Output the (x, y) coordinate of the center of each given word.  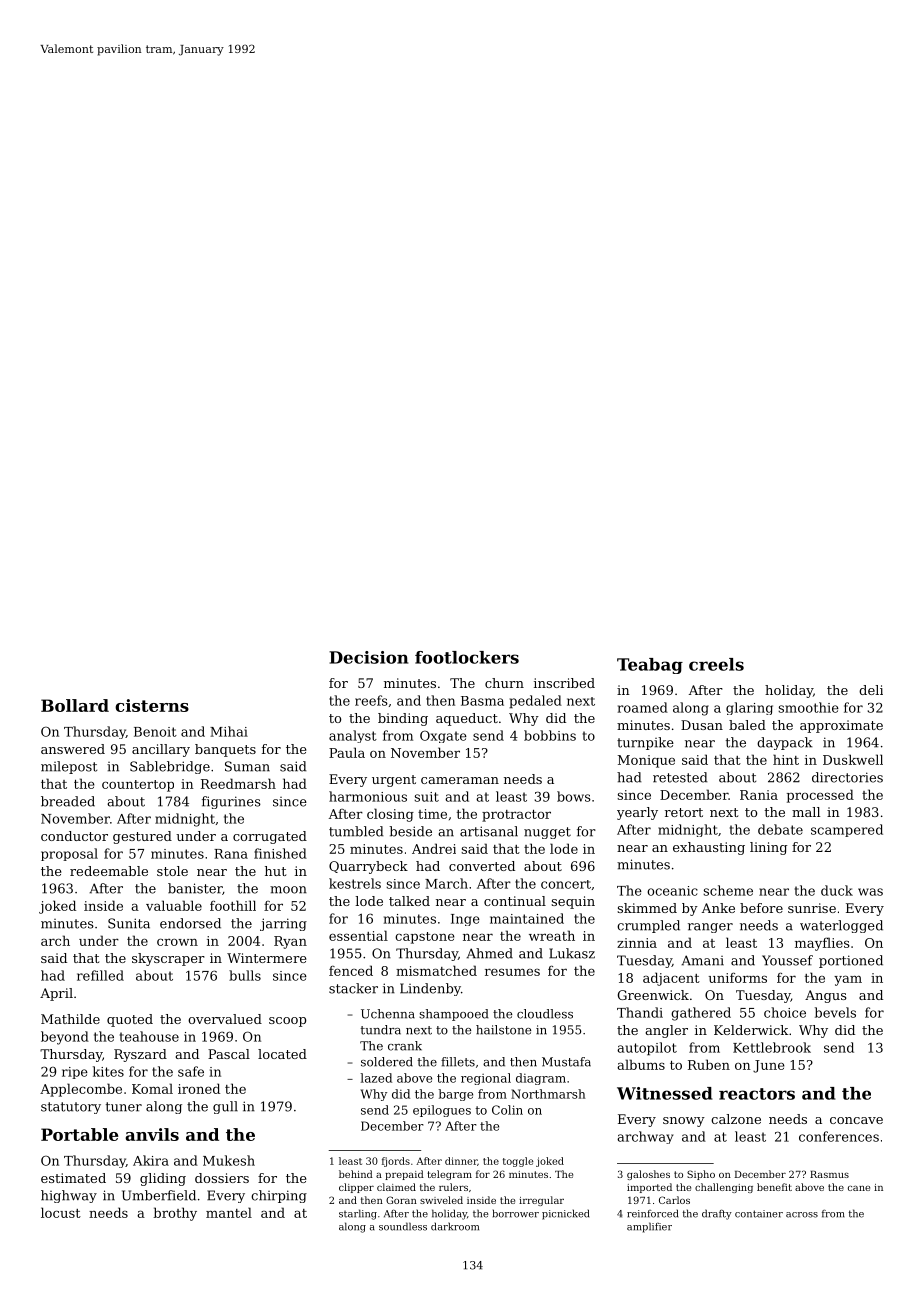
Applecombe (81, 1090)
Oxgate (443, 736)
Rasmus (829, 1174)
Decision (368, 657)
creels (716, 664)
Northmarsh (548, 1094)
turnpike (645, 743)
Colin (507, 1110)
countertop (138, 786)
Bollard (75, 705)
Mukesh (229, 1160)
